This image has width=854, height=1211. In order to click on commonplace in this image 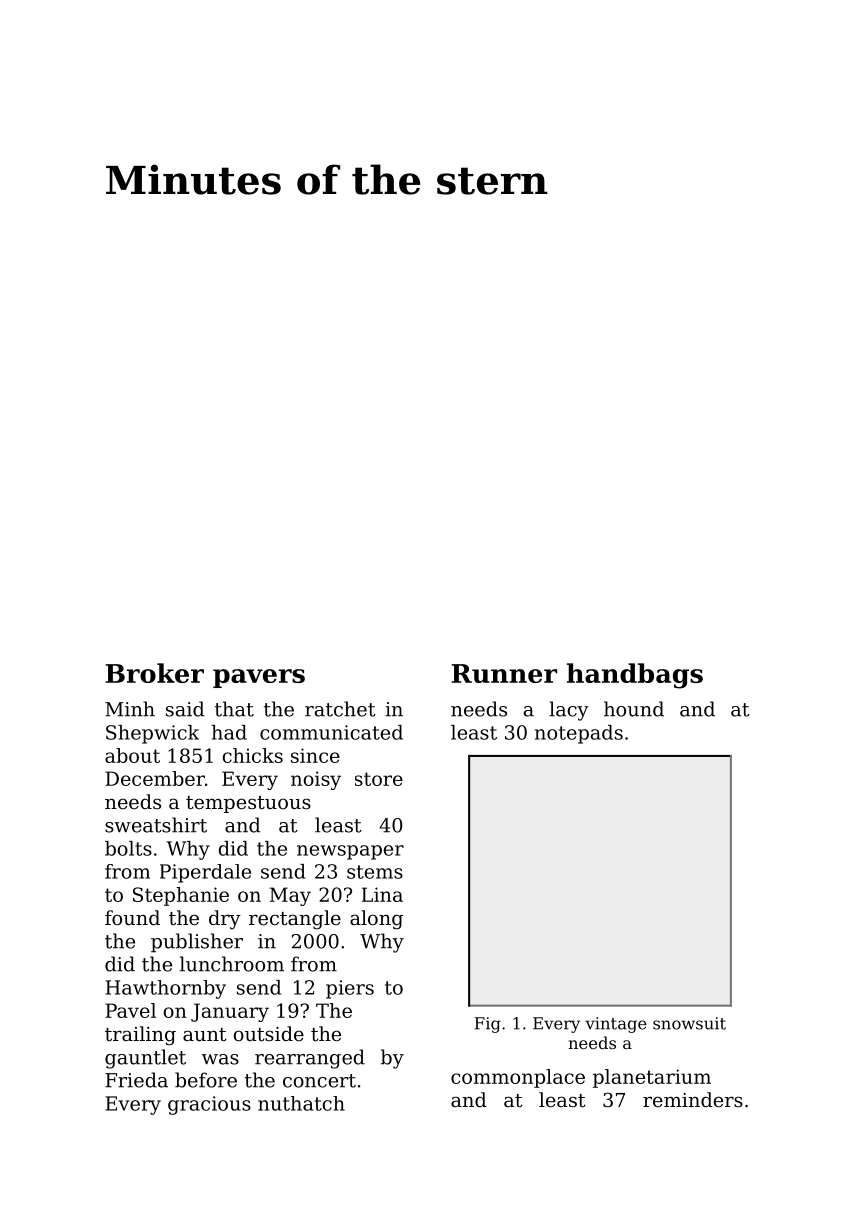, I will do `click(518, 1078)`.
